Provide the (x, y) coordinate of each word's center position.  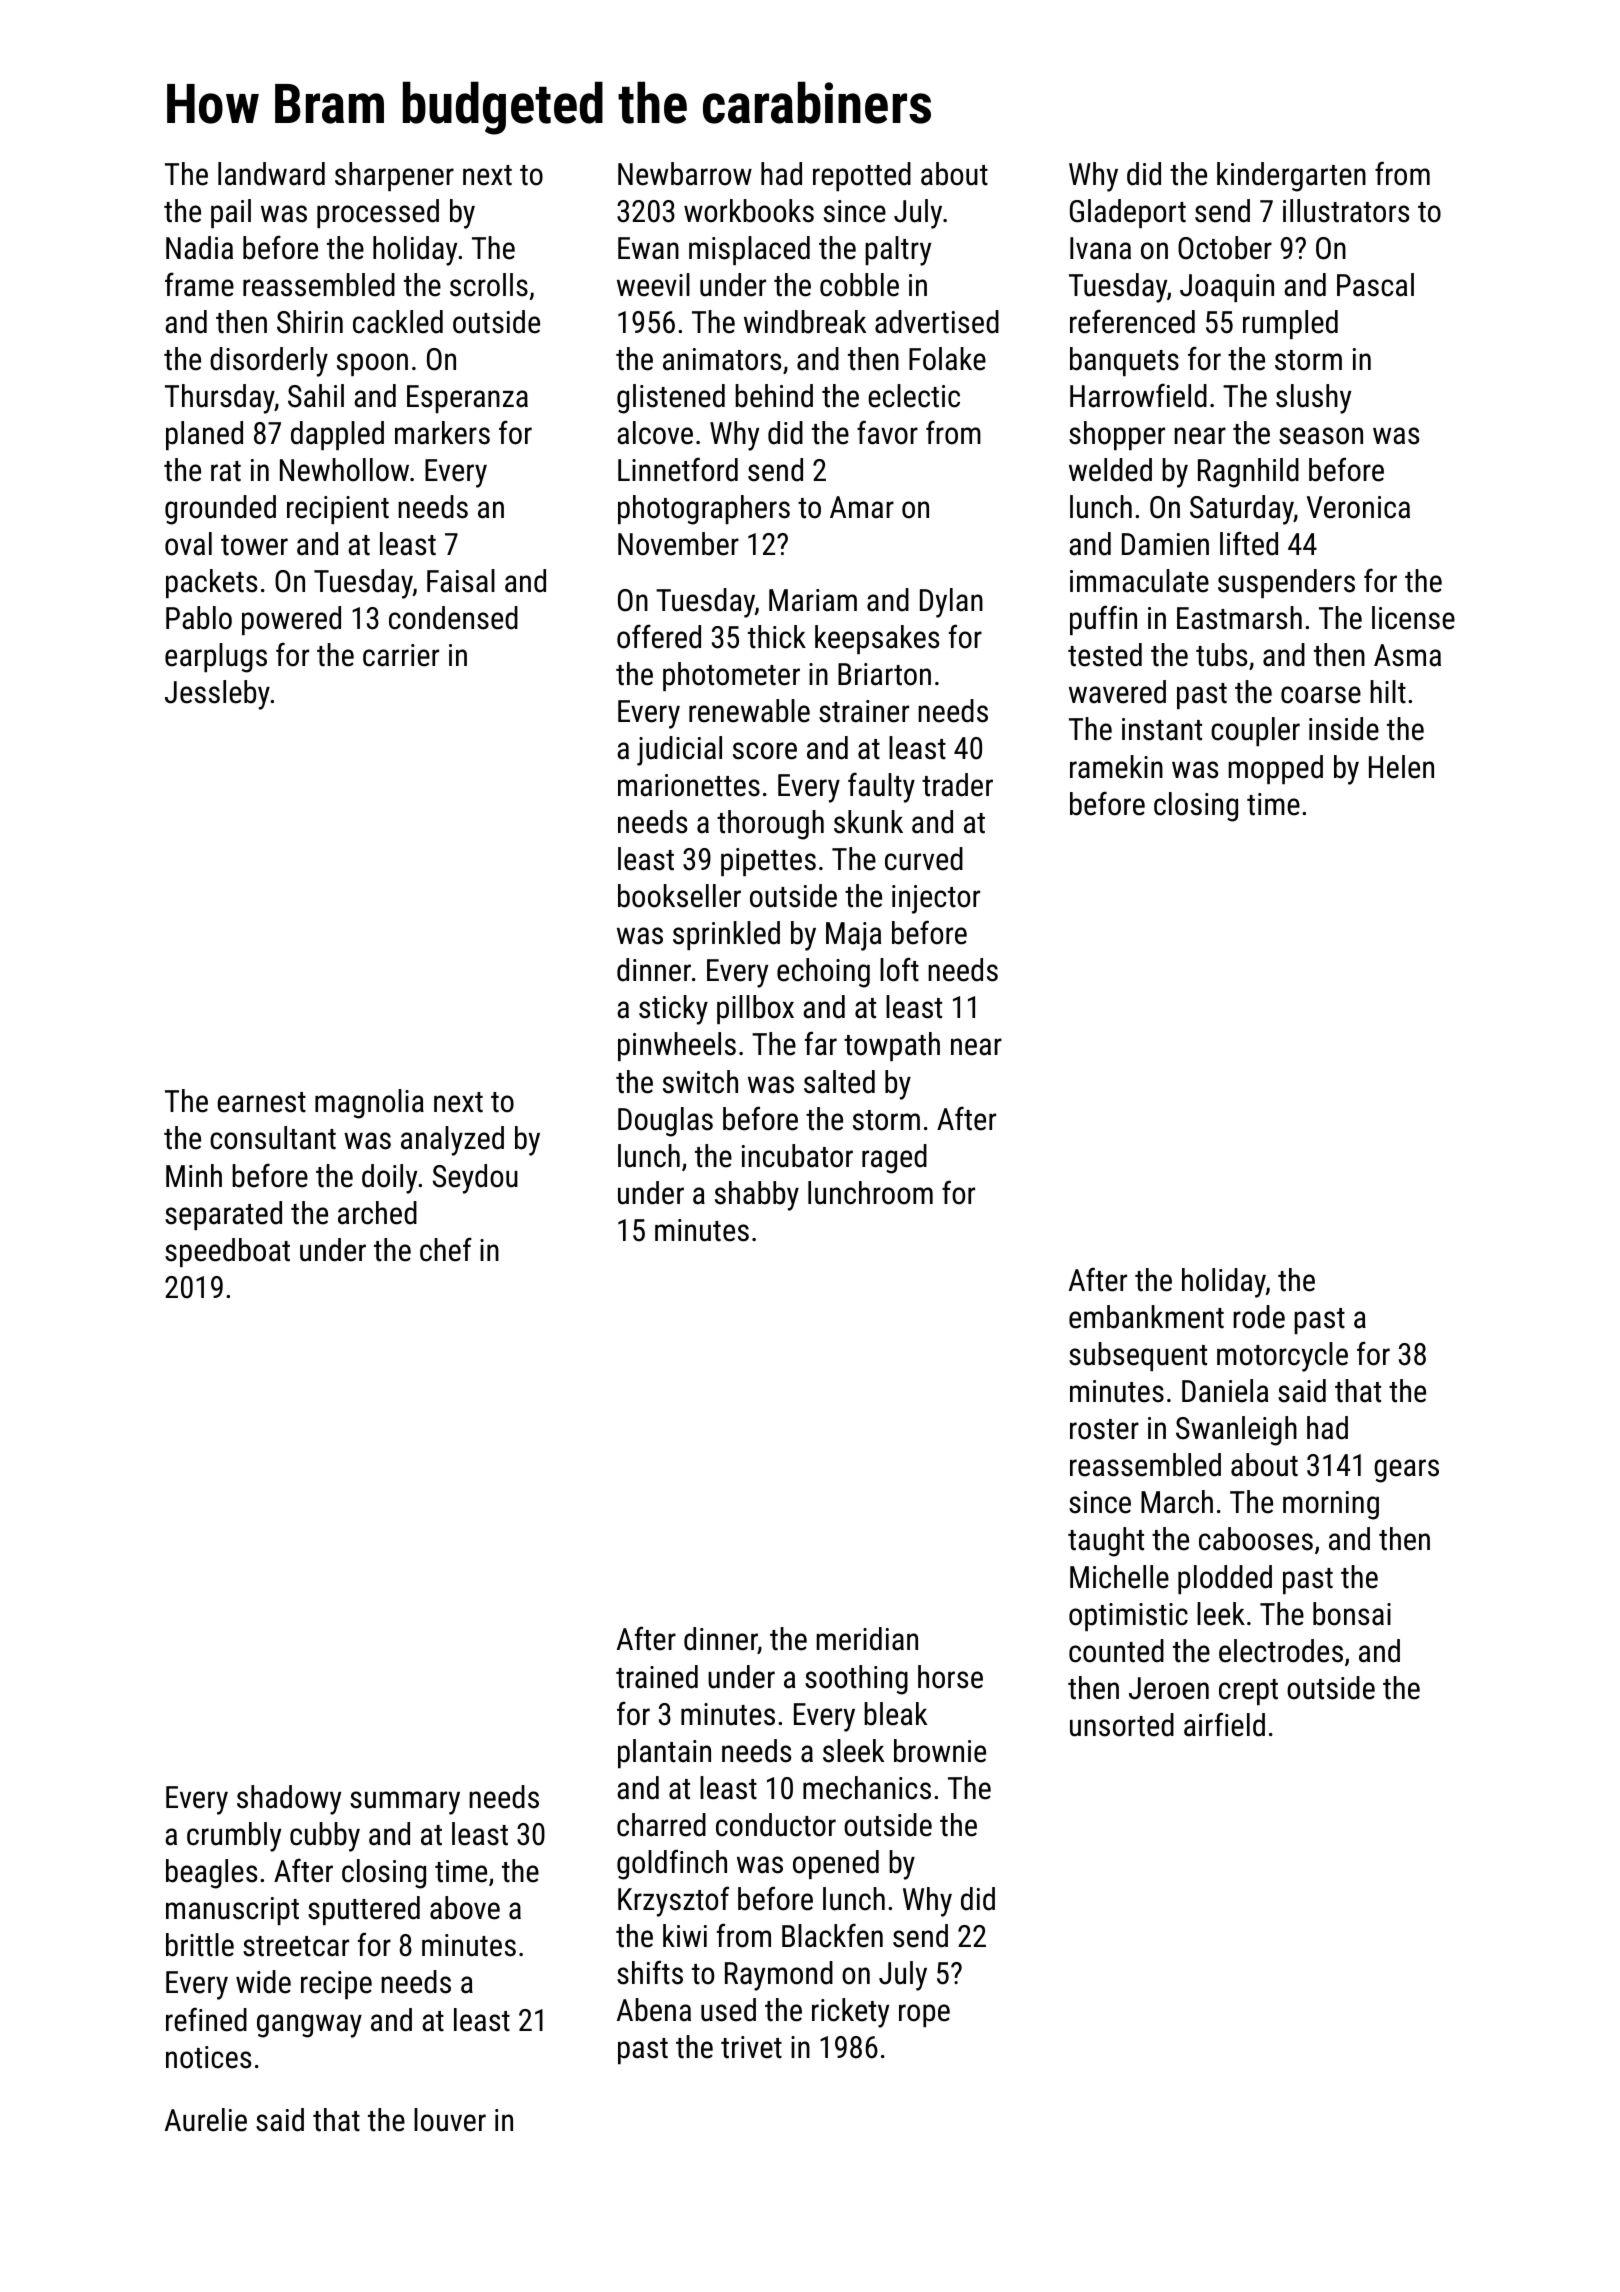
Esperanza (467, 399)
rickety (850, 2013)
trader (957, 785)
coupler (1255, 731)
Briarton (884, 674)
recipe (336, 1985)
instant (1162, 729)
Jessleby (217, 695)
